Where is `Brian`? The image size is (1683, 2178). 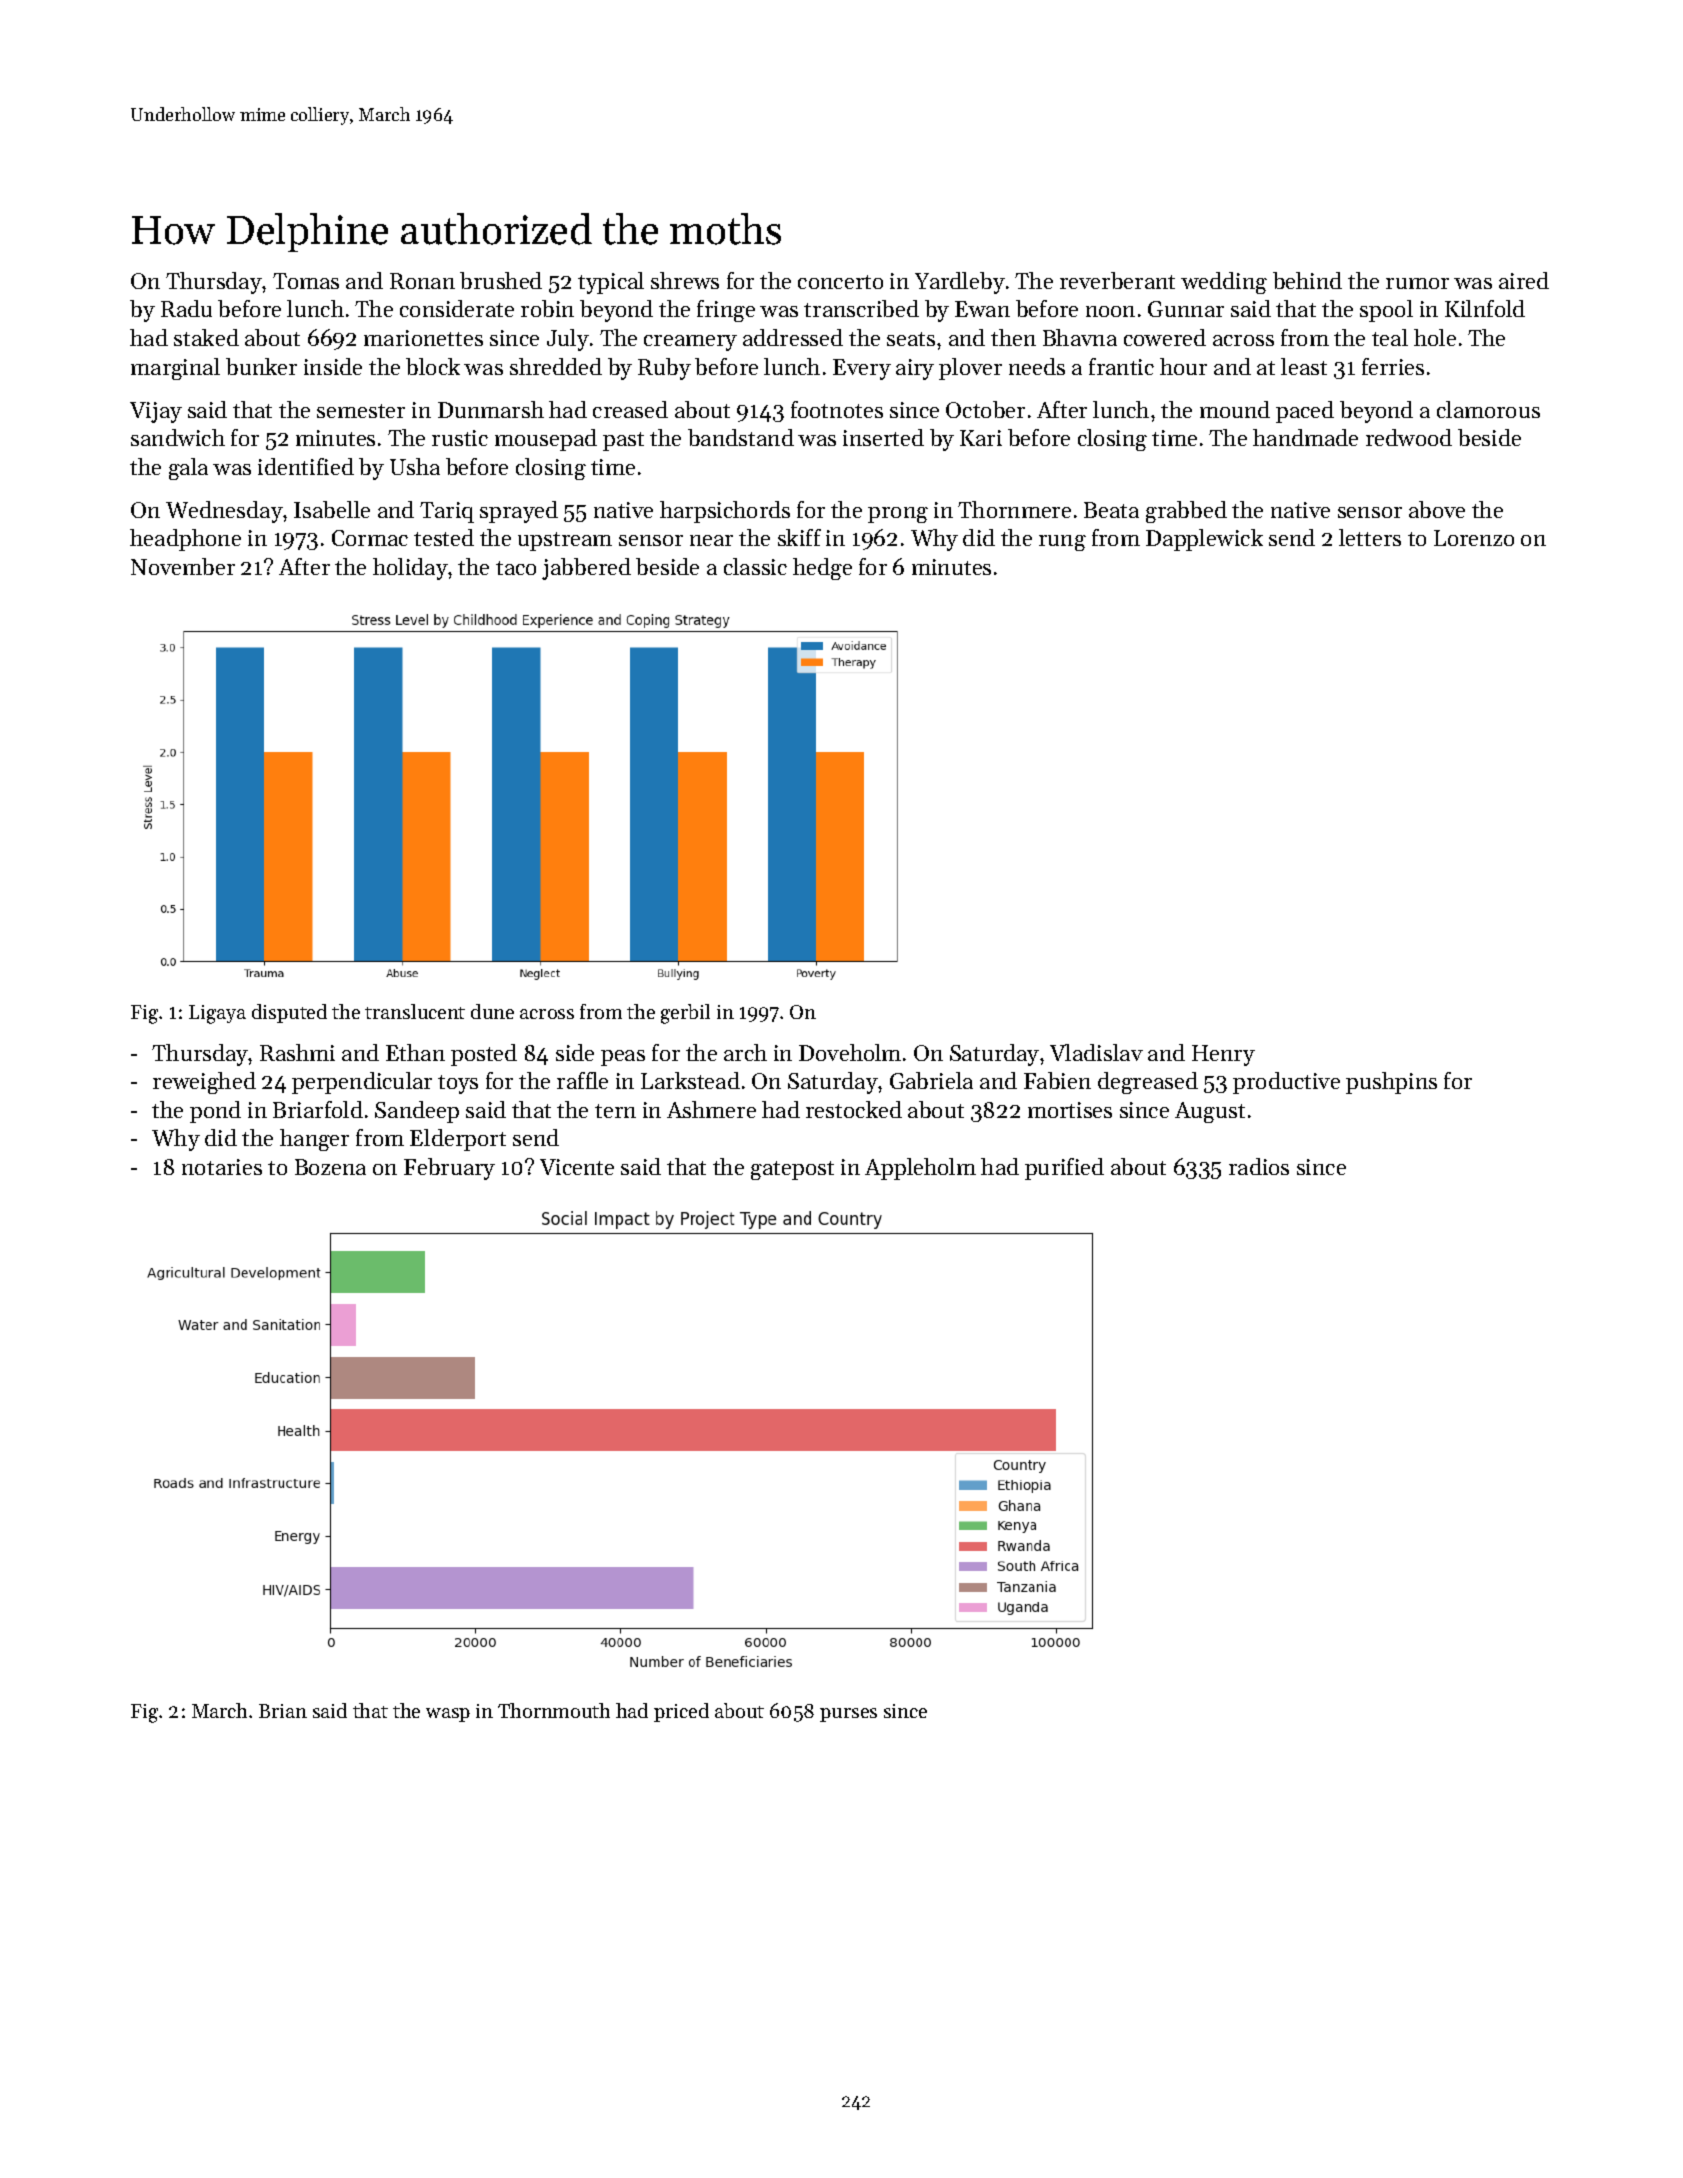
Brian is located at coordinates (283, 1711).
